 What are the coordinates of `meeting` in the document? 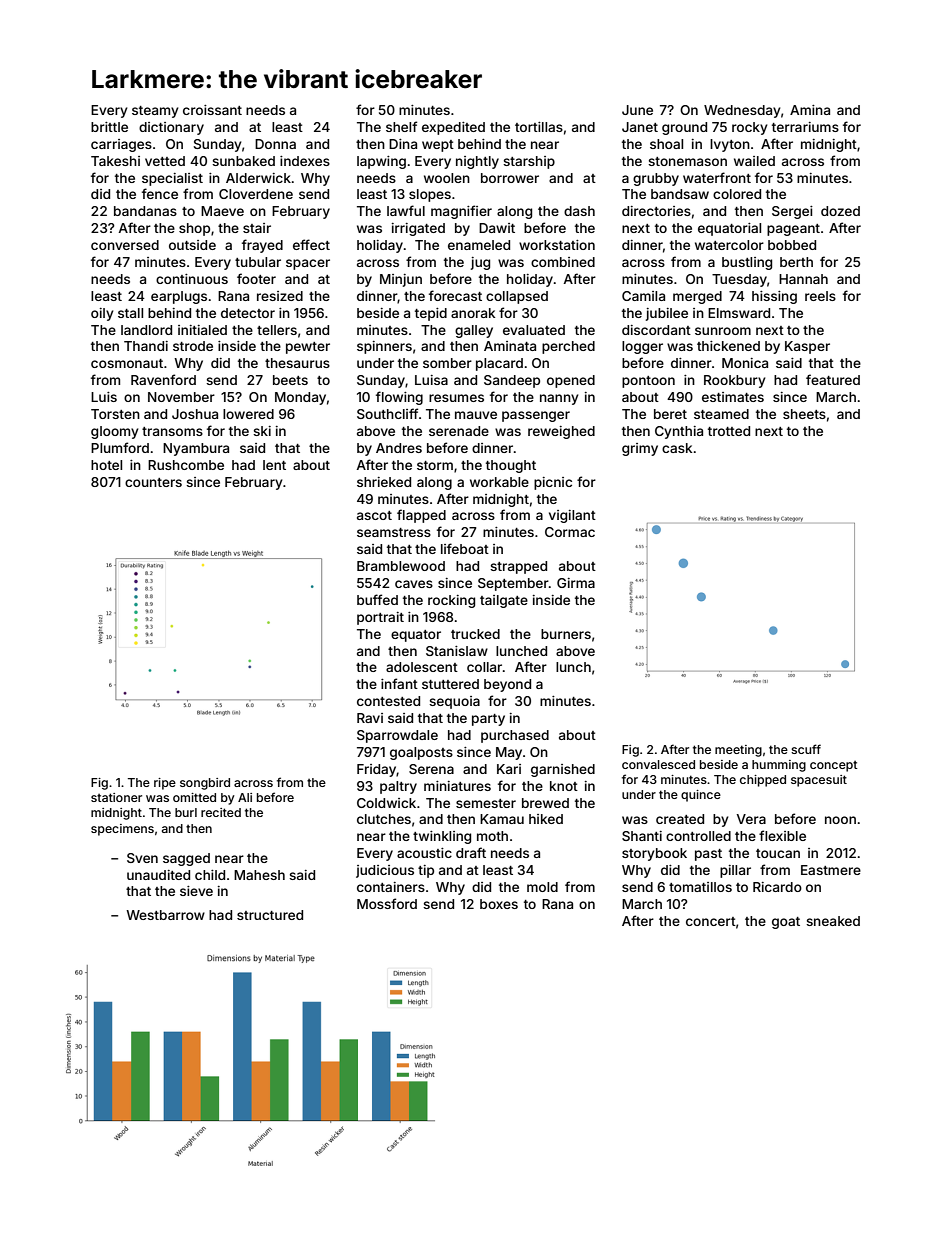 It's located at (738, 751).
